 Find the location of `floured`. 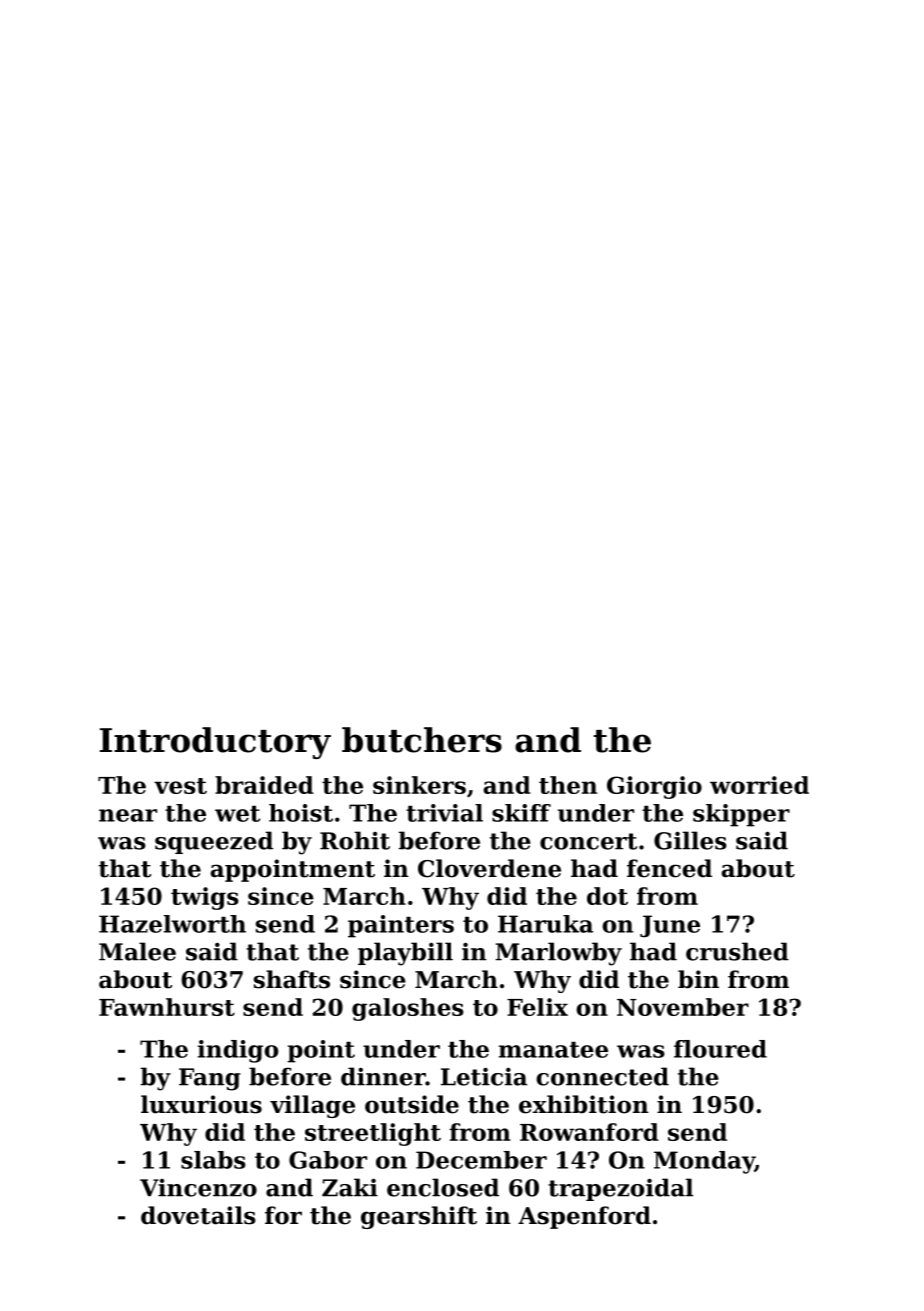

floured is located at coordinates (720, 1049).
